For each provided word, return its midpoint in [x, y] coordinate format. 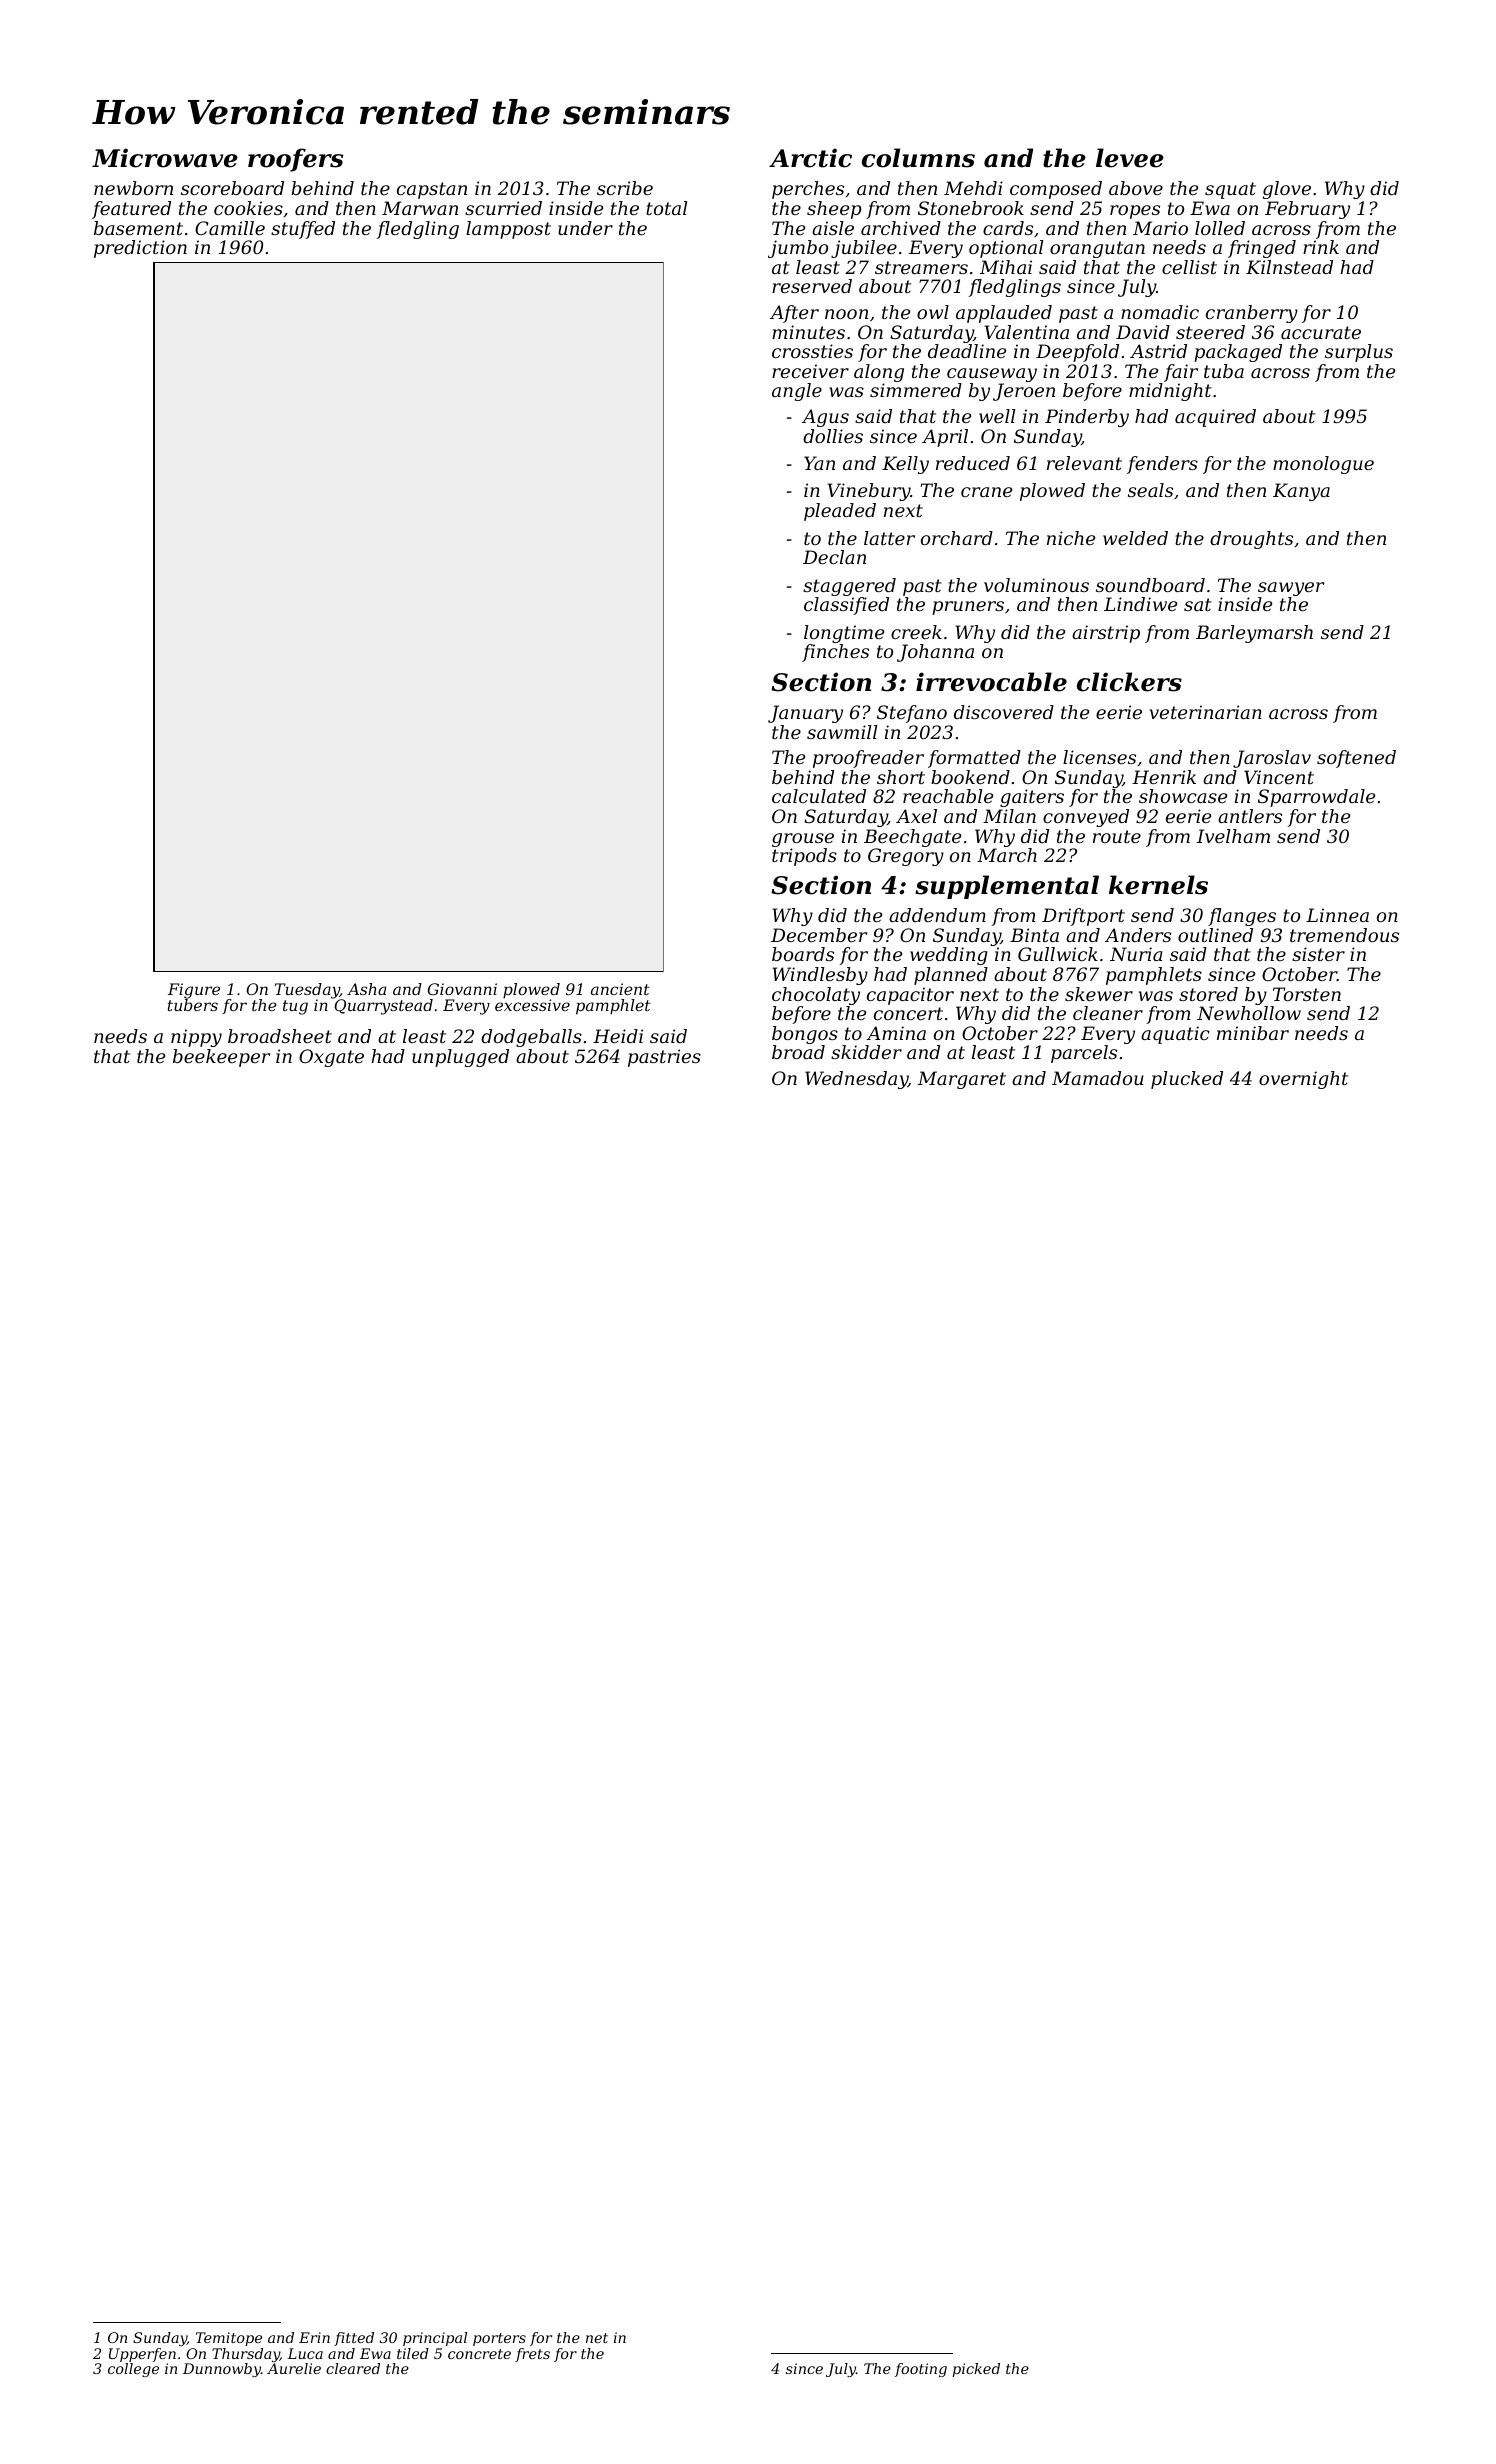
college [133, 2370]
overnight [1303, 1080]
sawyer [1291, 589]
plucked [1187, 1080]
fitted [354, 2339]
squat [1230, 190]
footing [921, 2370]
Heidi [618, 1036]
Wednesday [856, 1080]
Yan [819, 463]
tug [295, 1007]
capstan [432, 190]
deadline [967, 351]
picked [976, 2370]
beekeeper [221, 1058]
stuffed [303, 230]
